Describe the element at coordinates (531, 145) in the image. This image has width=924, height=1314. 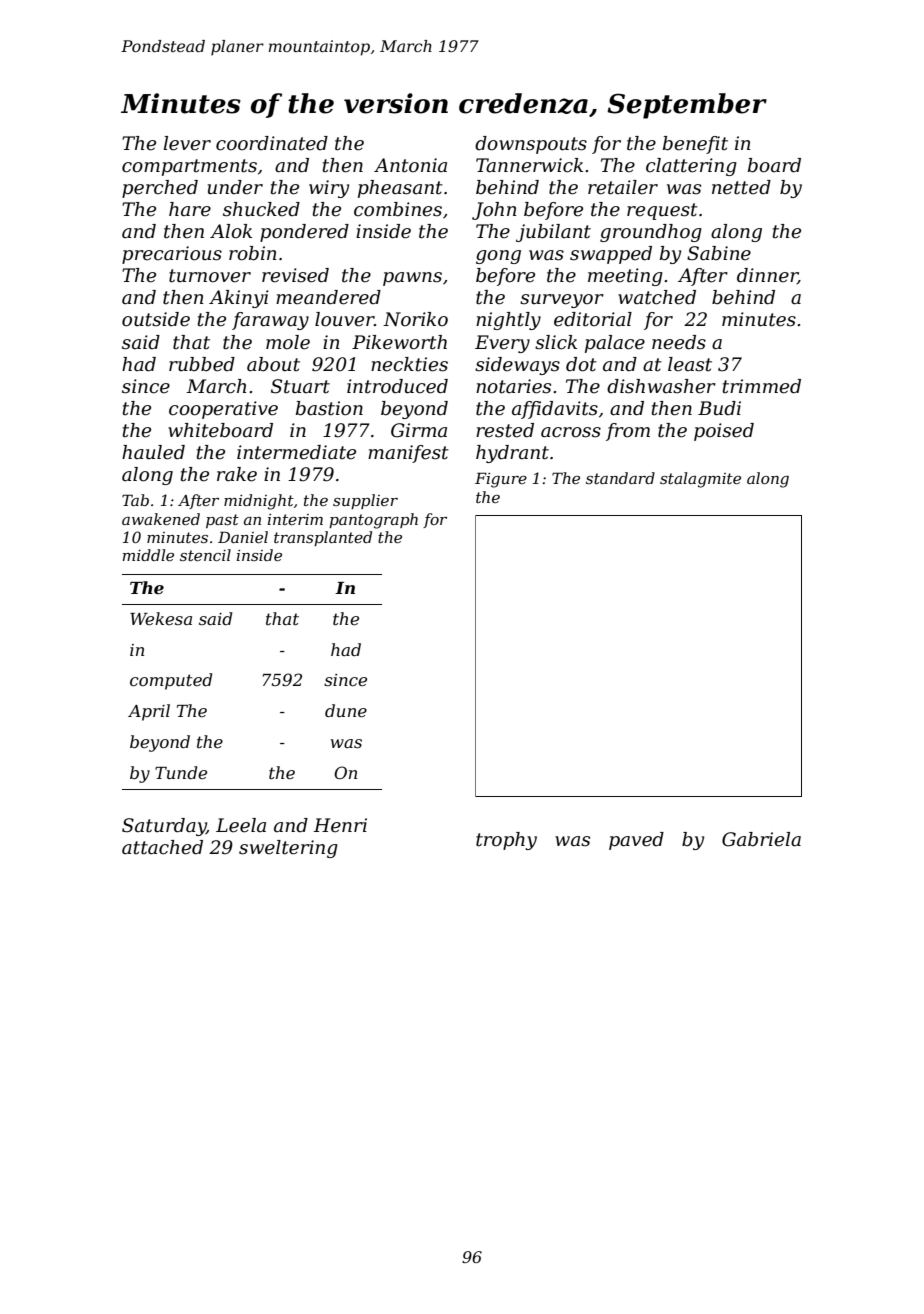
I see `downspouts` at that location.
